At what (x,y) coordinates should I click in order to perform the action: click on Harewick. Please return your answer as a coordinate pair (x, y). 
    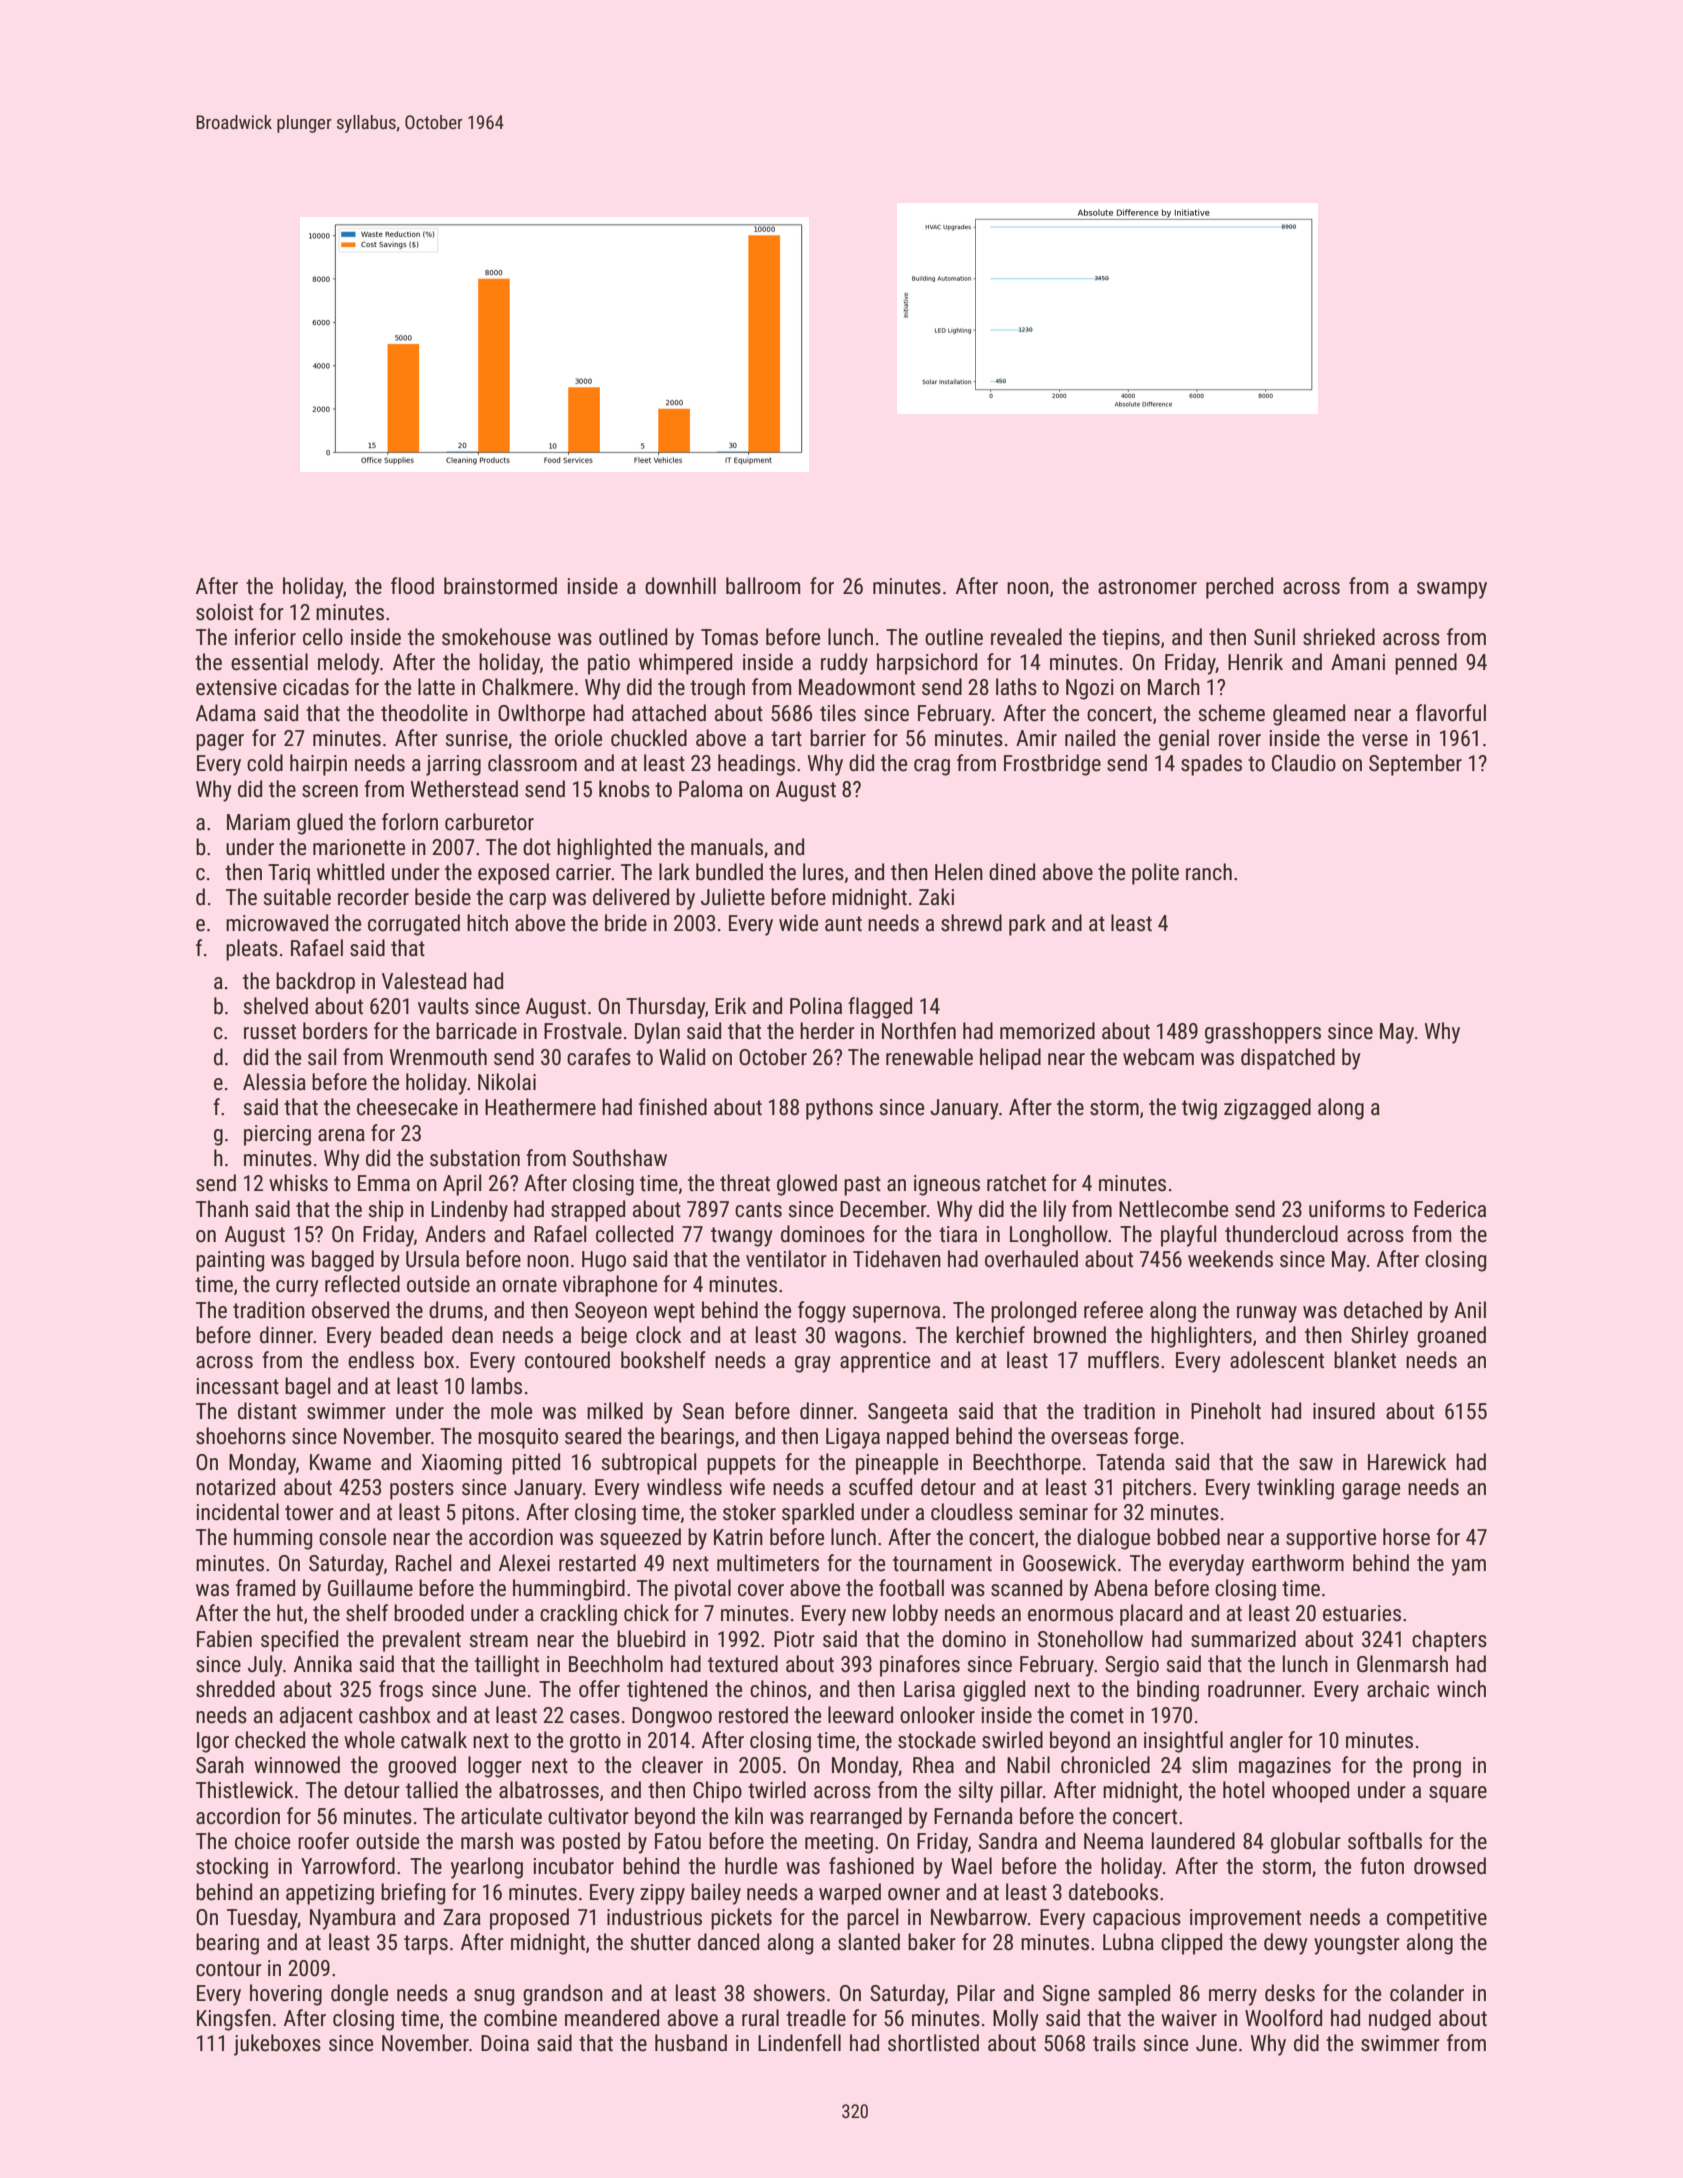
    Looking at the image, I should click on (1407, 1462).
